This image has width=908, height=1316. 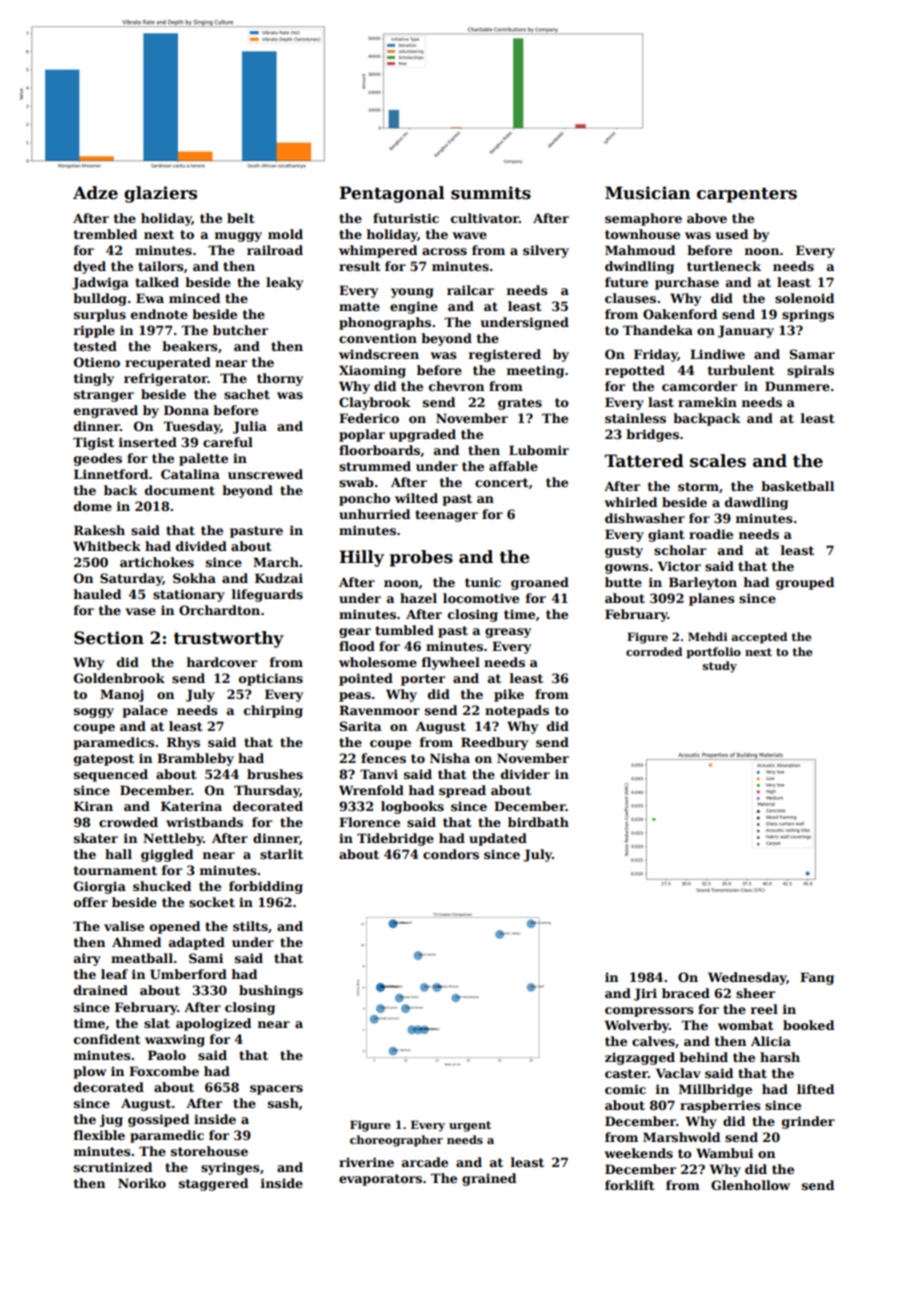 What do you see at coordinates (364, 499) in the image?
I see `poncho` at bounding box center [364, 499].
